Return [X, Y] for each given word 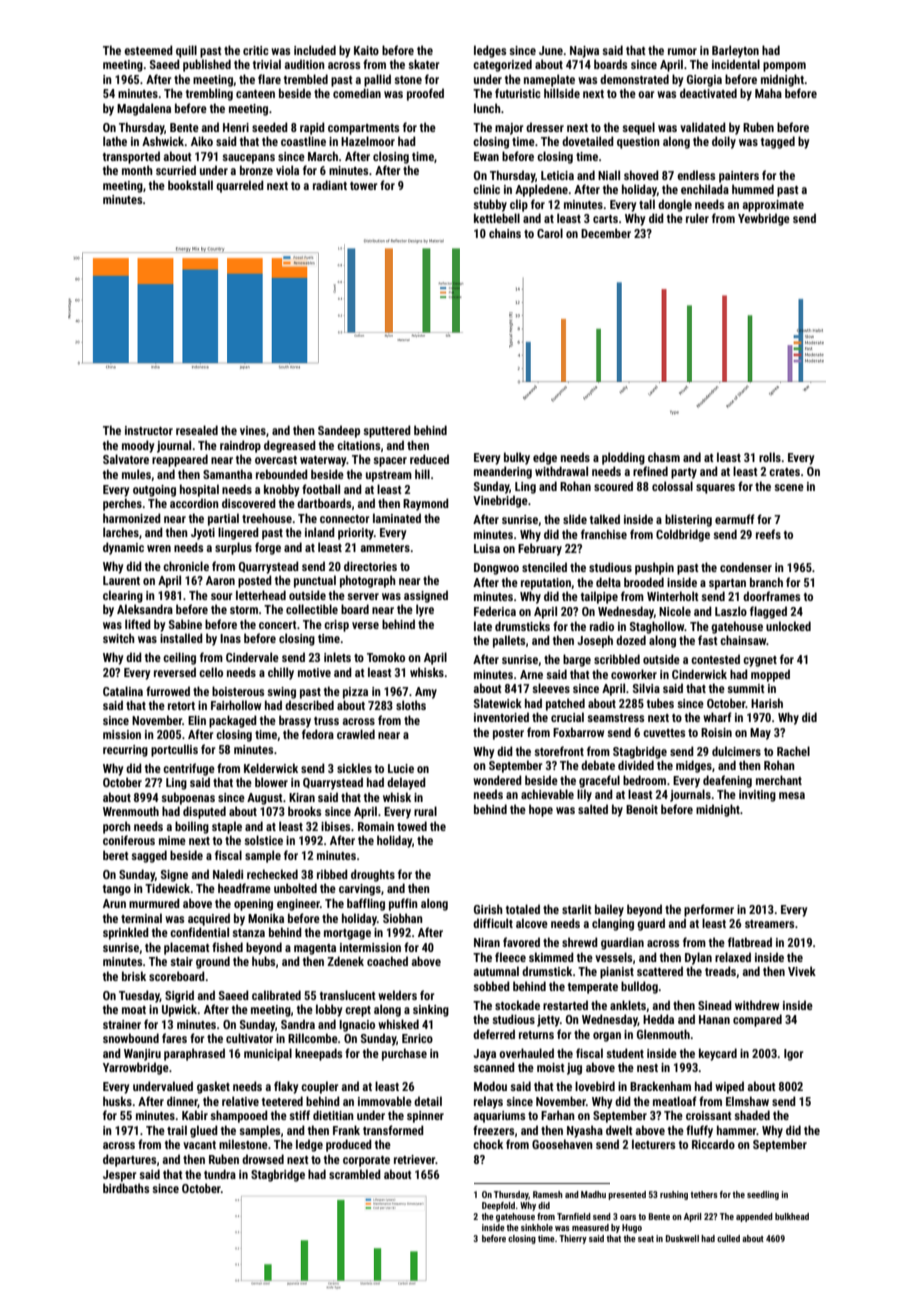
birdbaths [126, 1188]
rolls [770, 457]
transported [131, 157]
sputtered [387, 431]
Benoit [642, 809]
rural [425, 811]
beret [116, 855]
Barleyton [735, 51]
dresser [545, 127]
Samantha [227, 474]
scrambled [355, 1174]
